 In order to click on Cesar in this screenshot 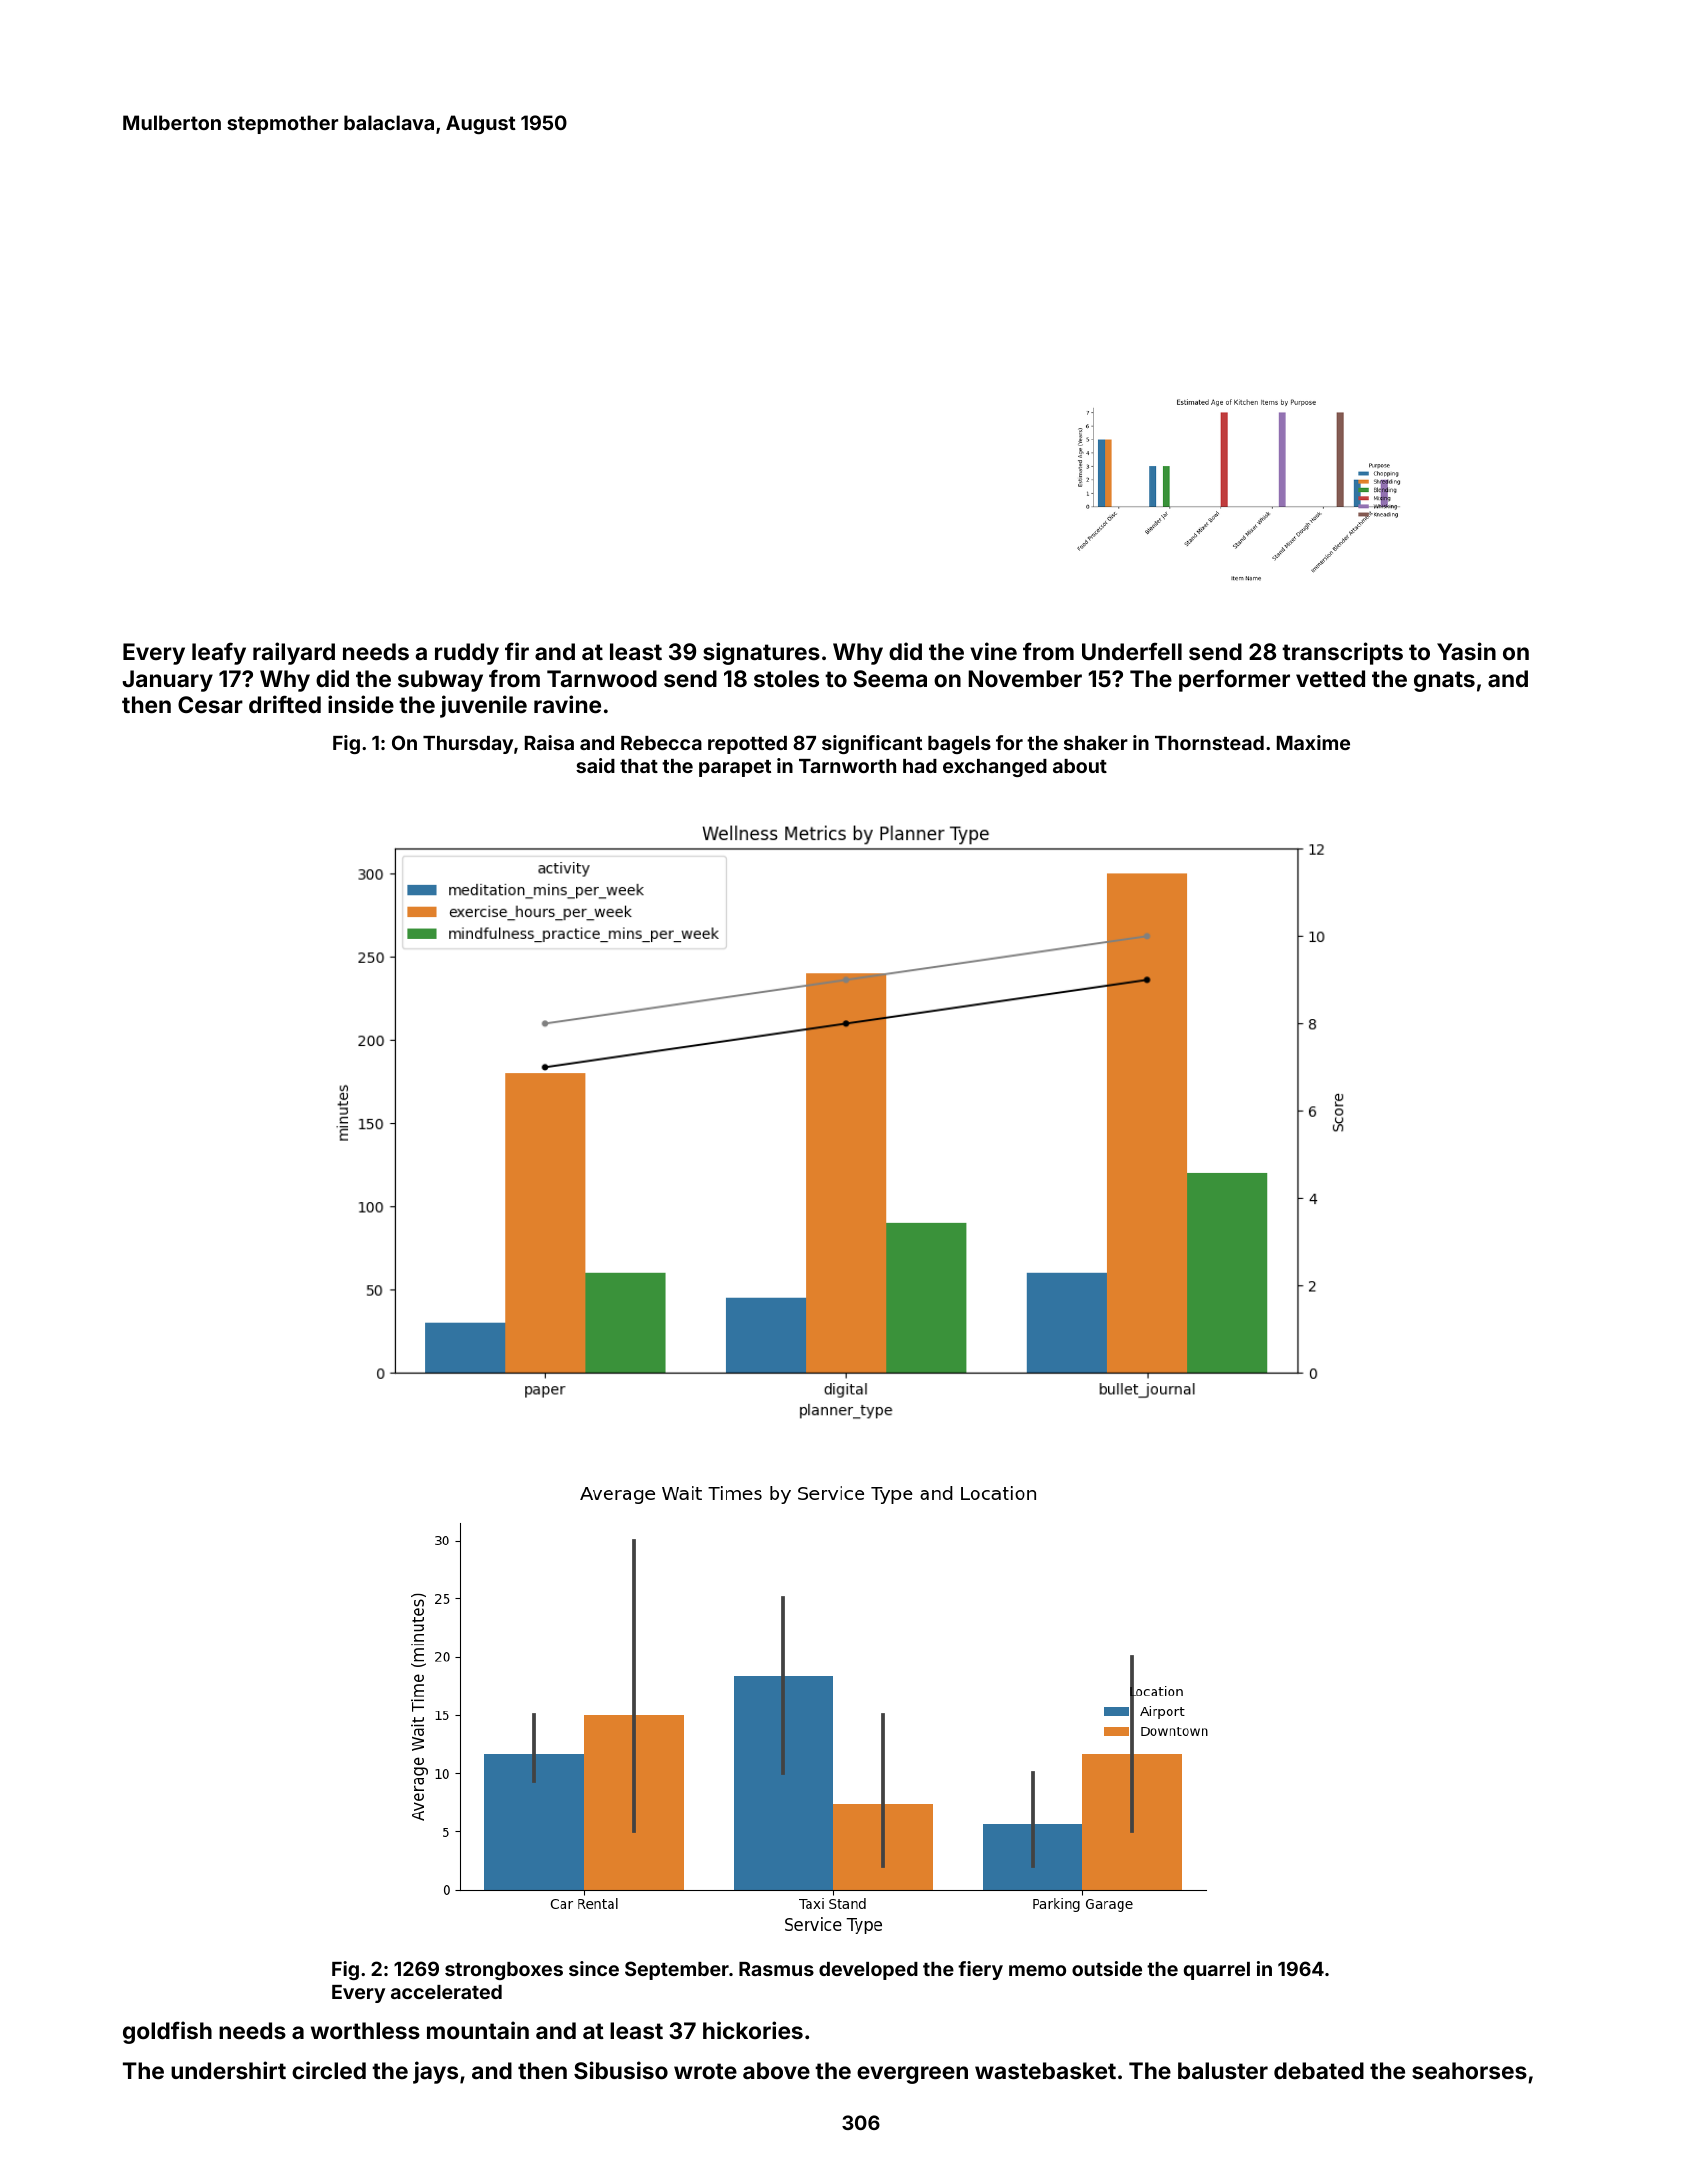, I will do `click(210, 704)`.
